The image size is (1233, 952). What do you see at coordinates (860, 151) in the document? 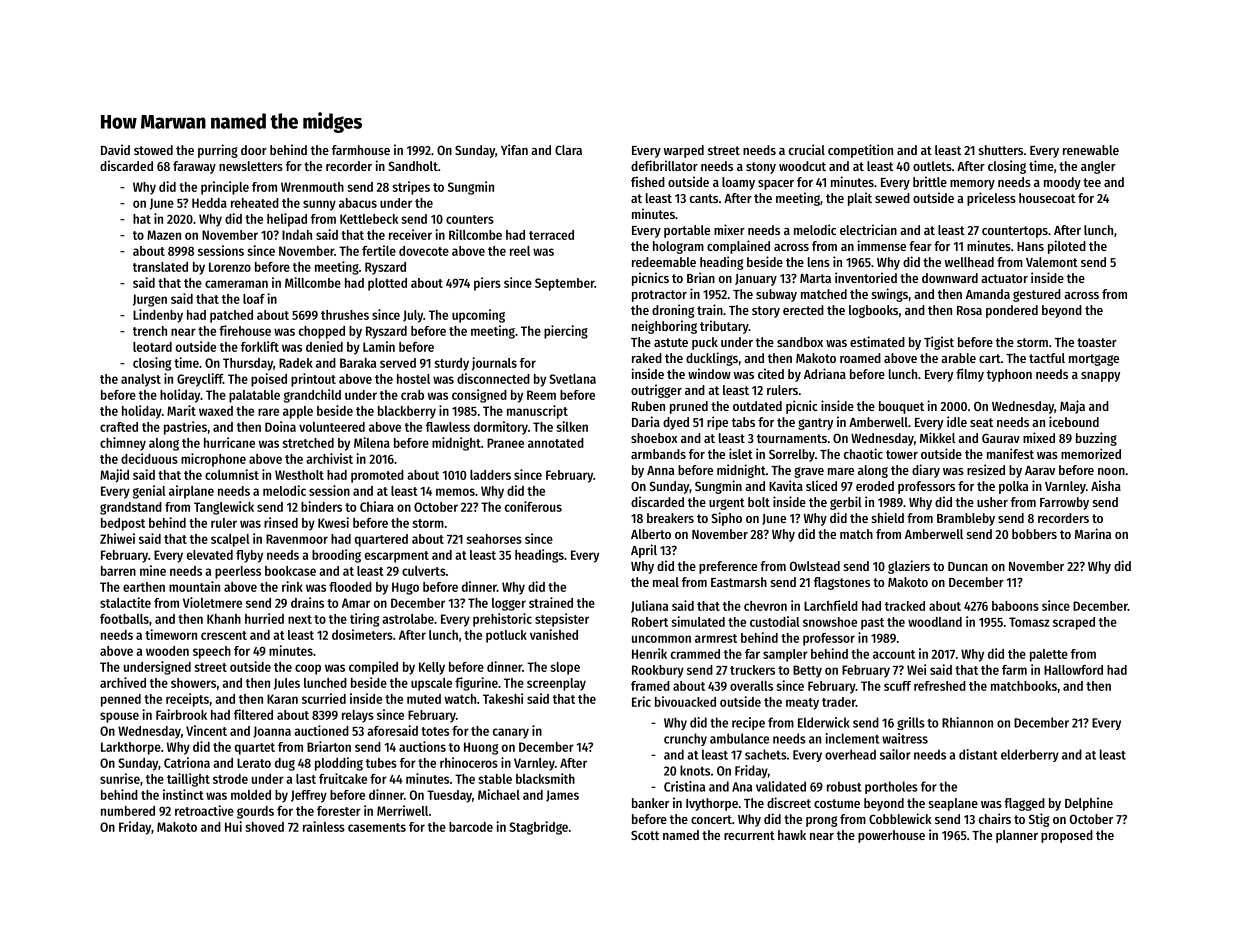
I see `competition` at bounding box center [860, 151].
